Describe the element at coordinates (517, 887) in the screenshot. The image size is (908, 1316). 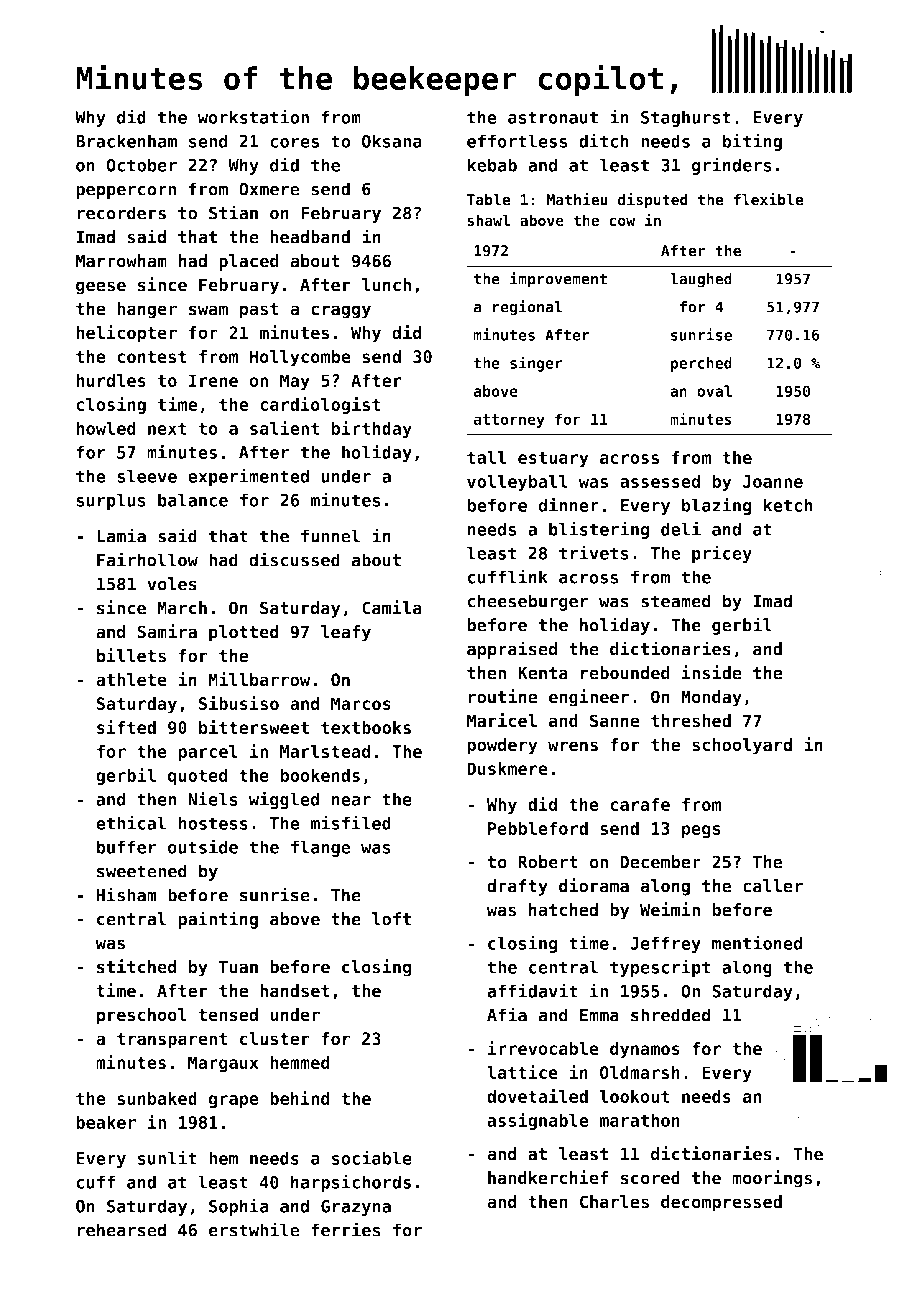
I see `drafty` at that location.
